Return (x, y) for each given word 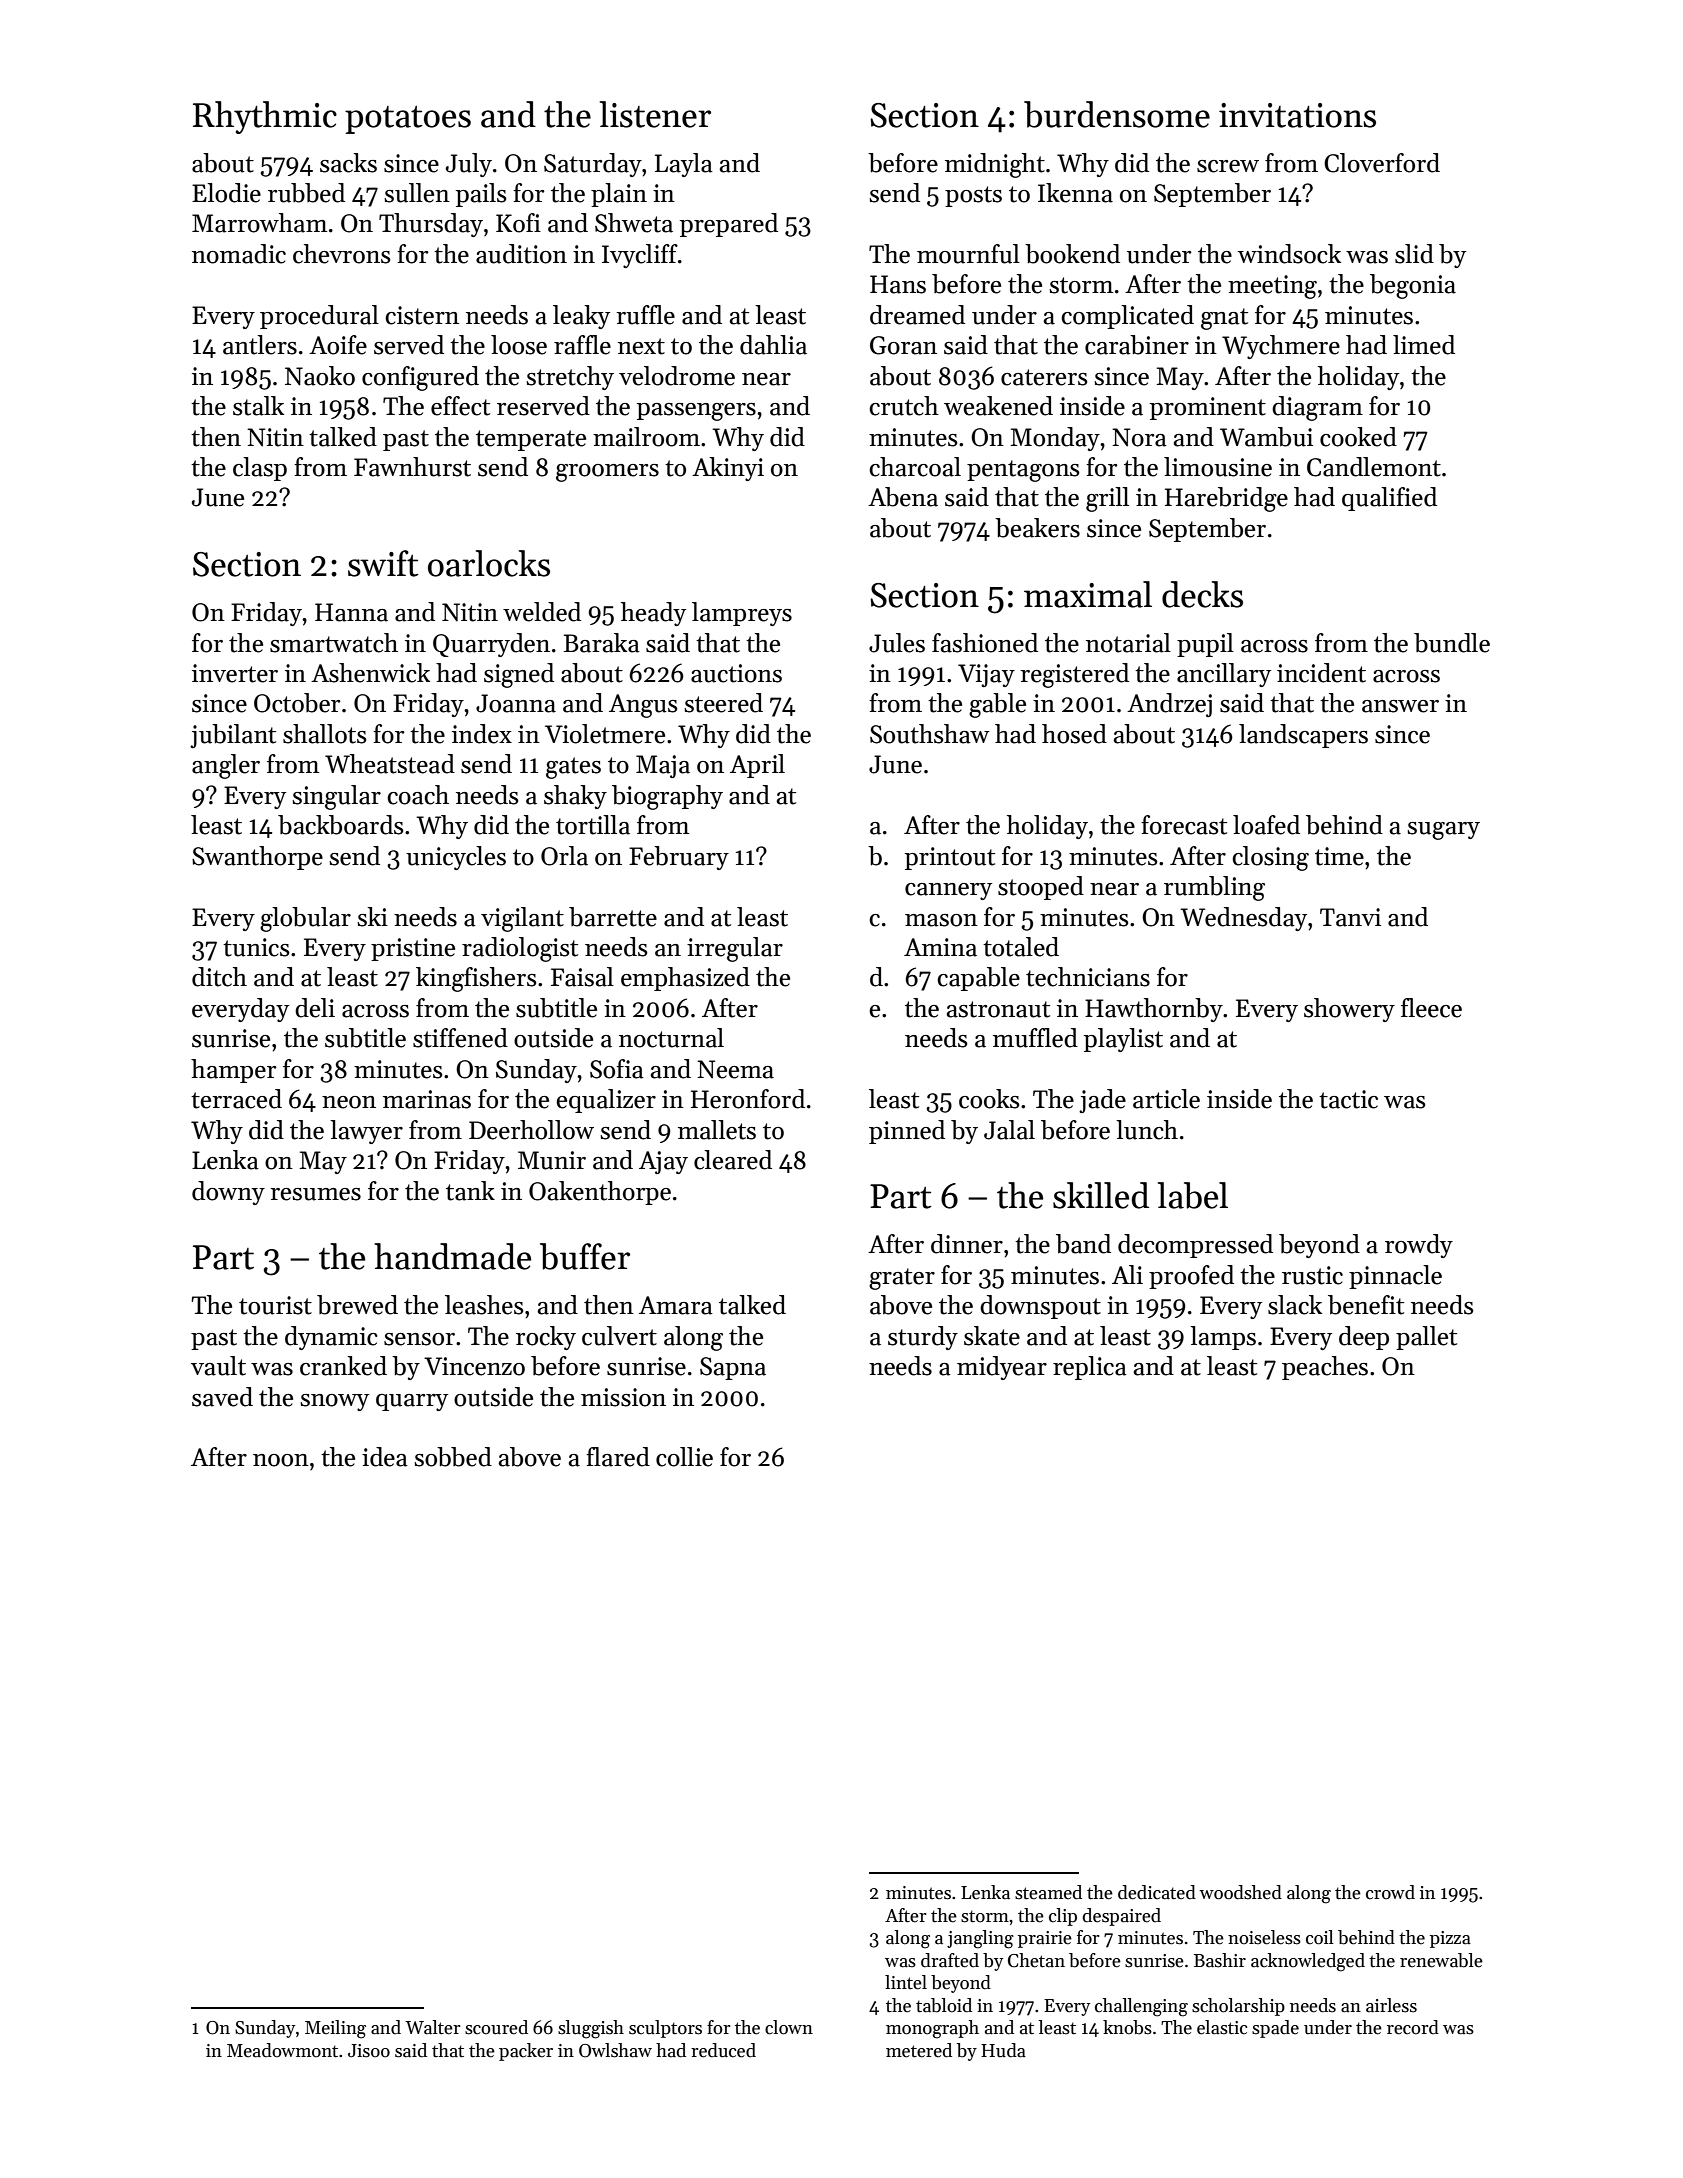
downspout (1040, 1307)
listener (655, 114)
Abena (903, 497)
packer (526, 2052)
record (1413, 2027)
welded (542, 612)
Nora (1139, 437)
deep (1364, 1338)
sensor (419, 1339)
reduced (723, 2050)
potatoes (408, 120)
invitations (1297, 115)
